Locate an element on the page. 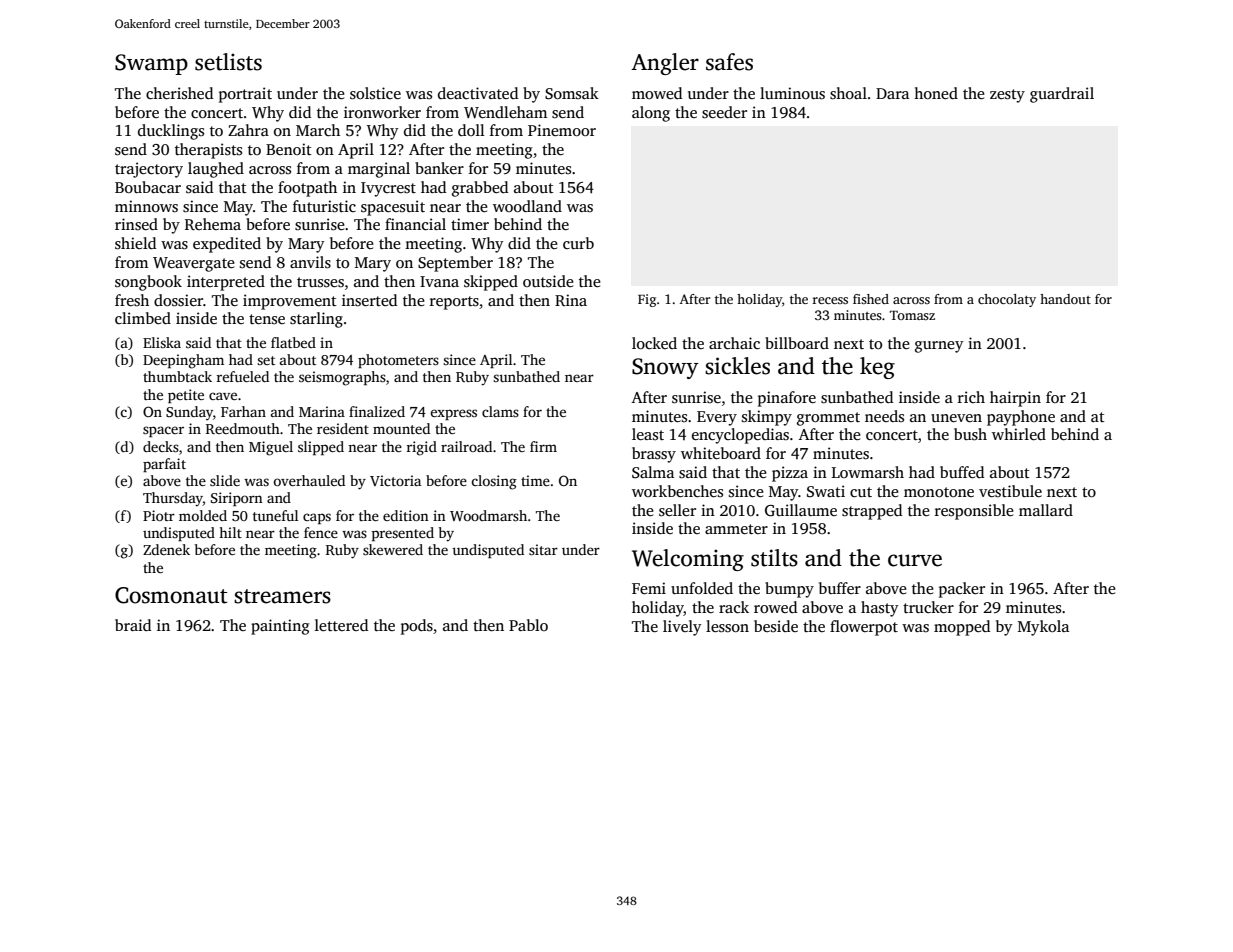 The width and height of the document is (1233, 952). therapists is located at coordinates (208, 151).
